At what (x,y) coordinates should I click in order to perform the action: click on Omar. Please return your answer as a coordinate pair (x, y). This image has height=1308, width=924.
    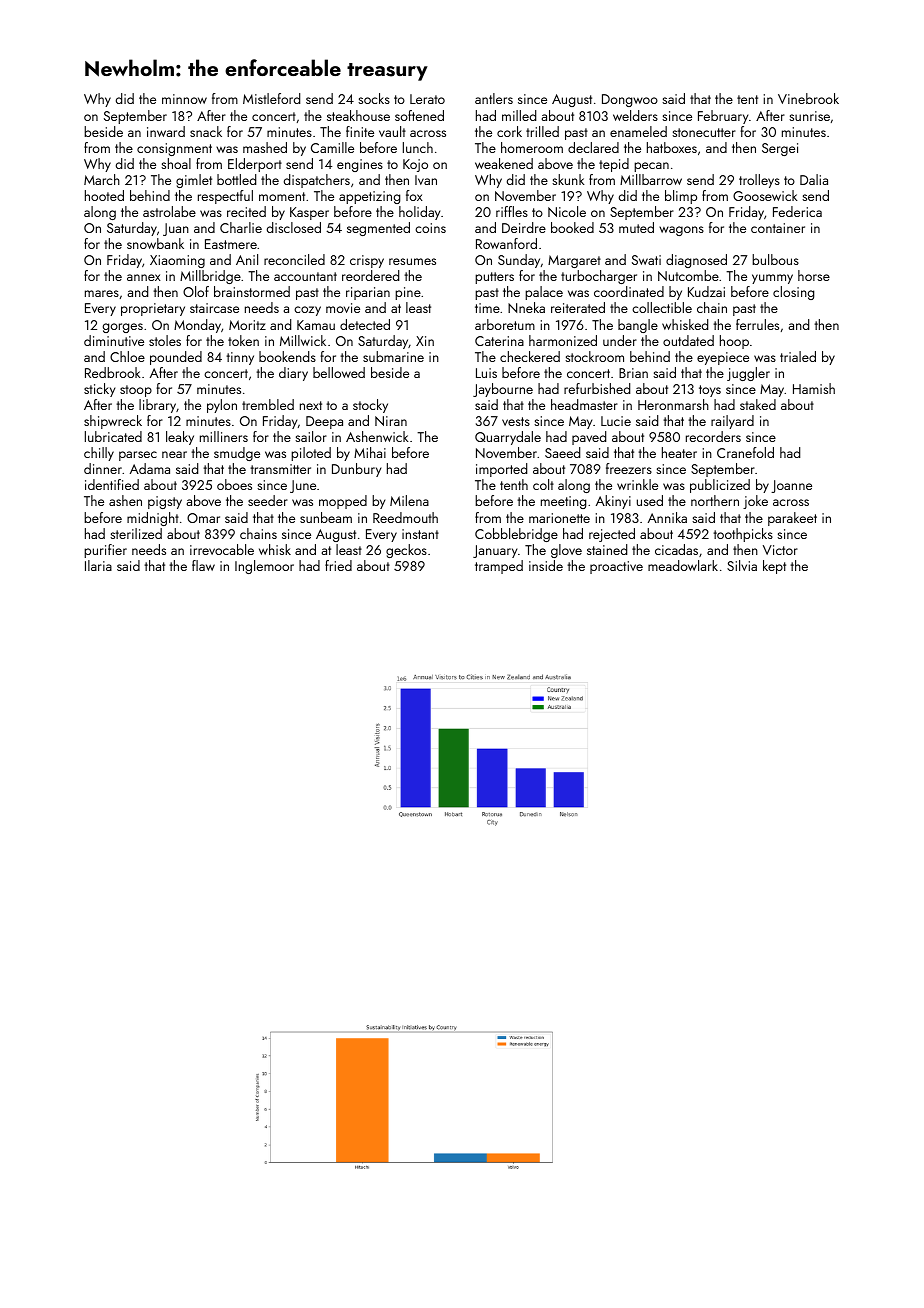
    Looking at the image, I should click on (203, 518).
